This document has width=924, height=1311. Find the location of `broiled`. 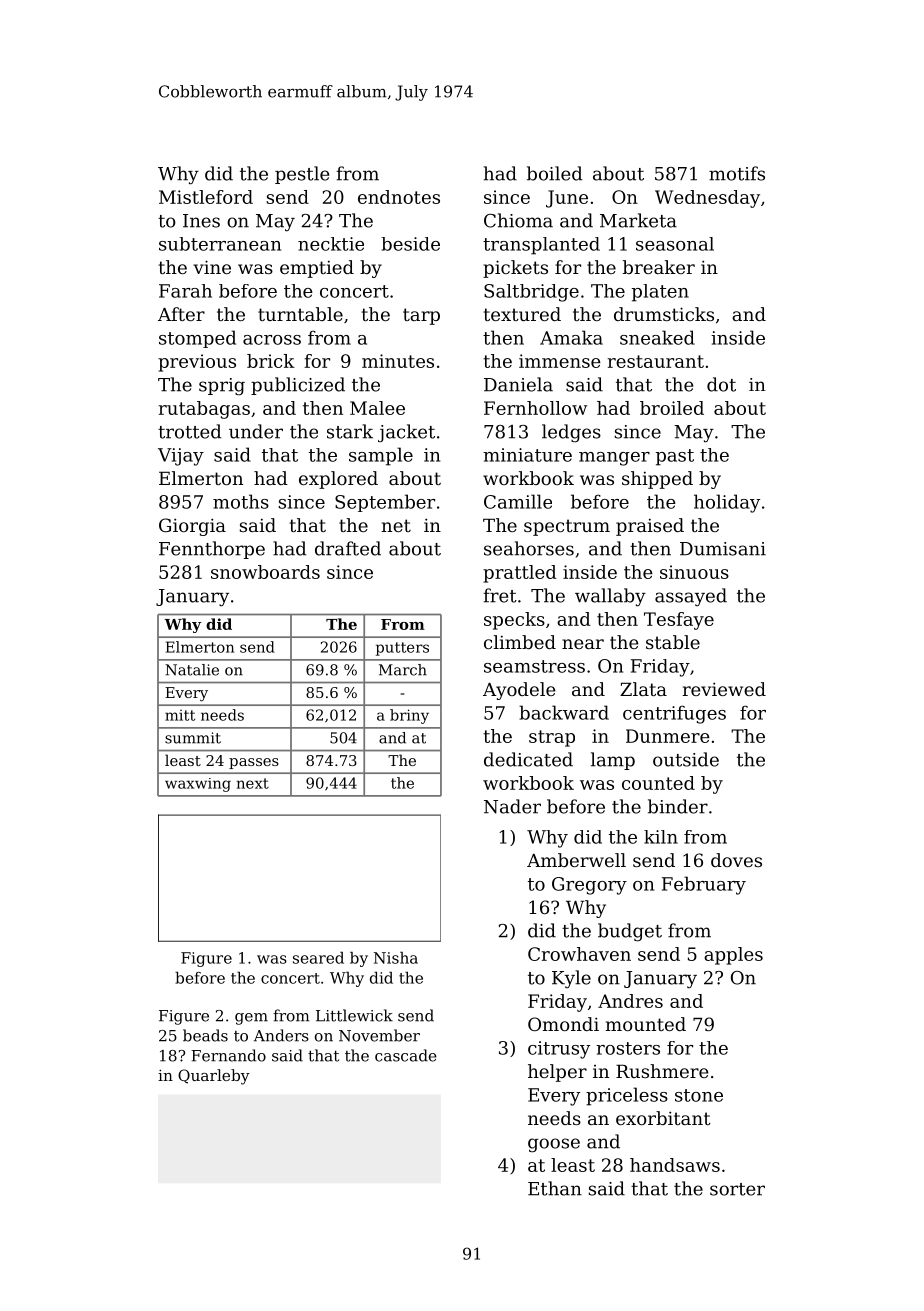

broiled is located at coordinates (672, 408).
